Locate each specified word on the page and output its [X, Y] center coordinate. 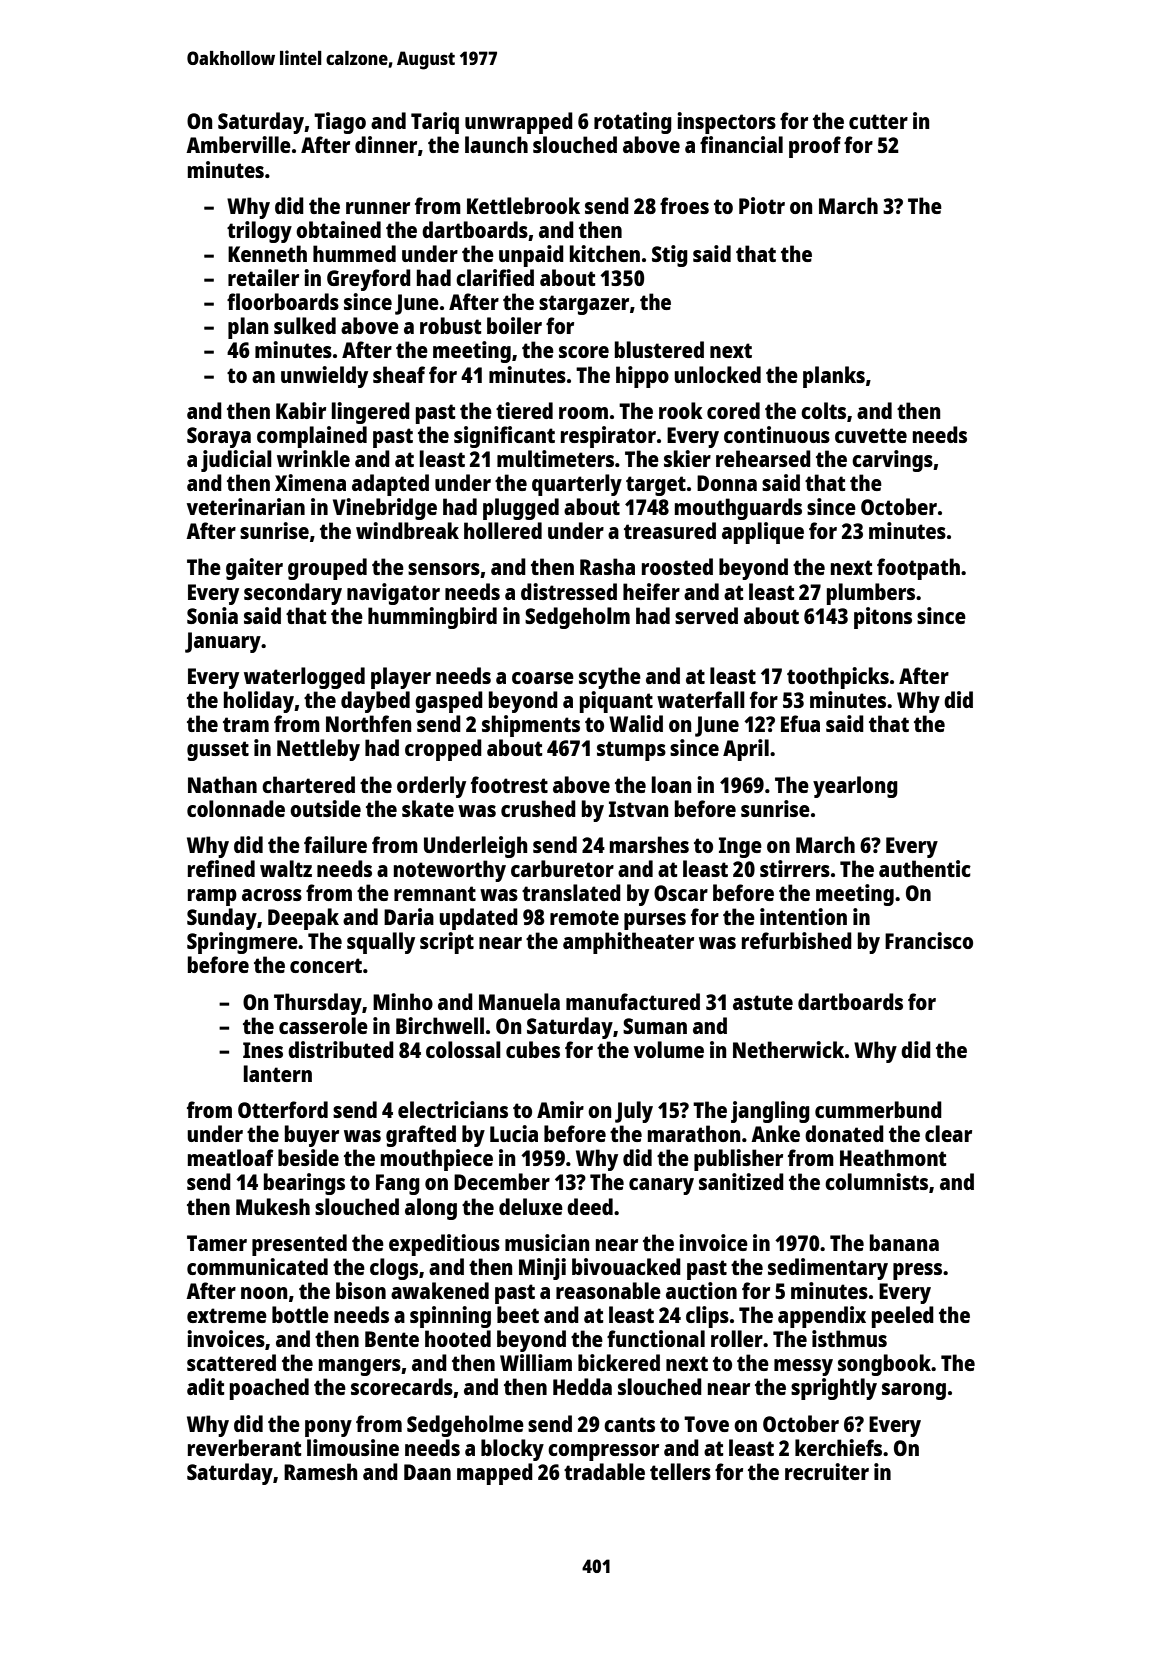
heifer [651, 591]
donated [844, 1133]
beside [308, 1157]
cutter [878, 121]
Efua [800, 723]
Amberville [238, 144]
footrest [509, 784]
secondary [293, 594]
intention [803, 916]
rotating [633, 123]
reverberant [245, 1447]
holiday [259, 702]
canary [661, 1186]
